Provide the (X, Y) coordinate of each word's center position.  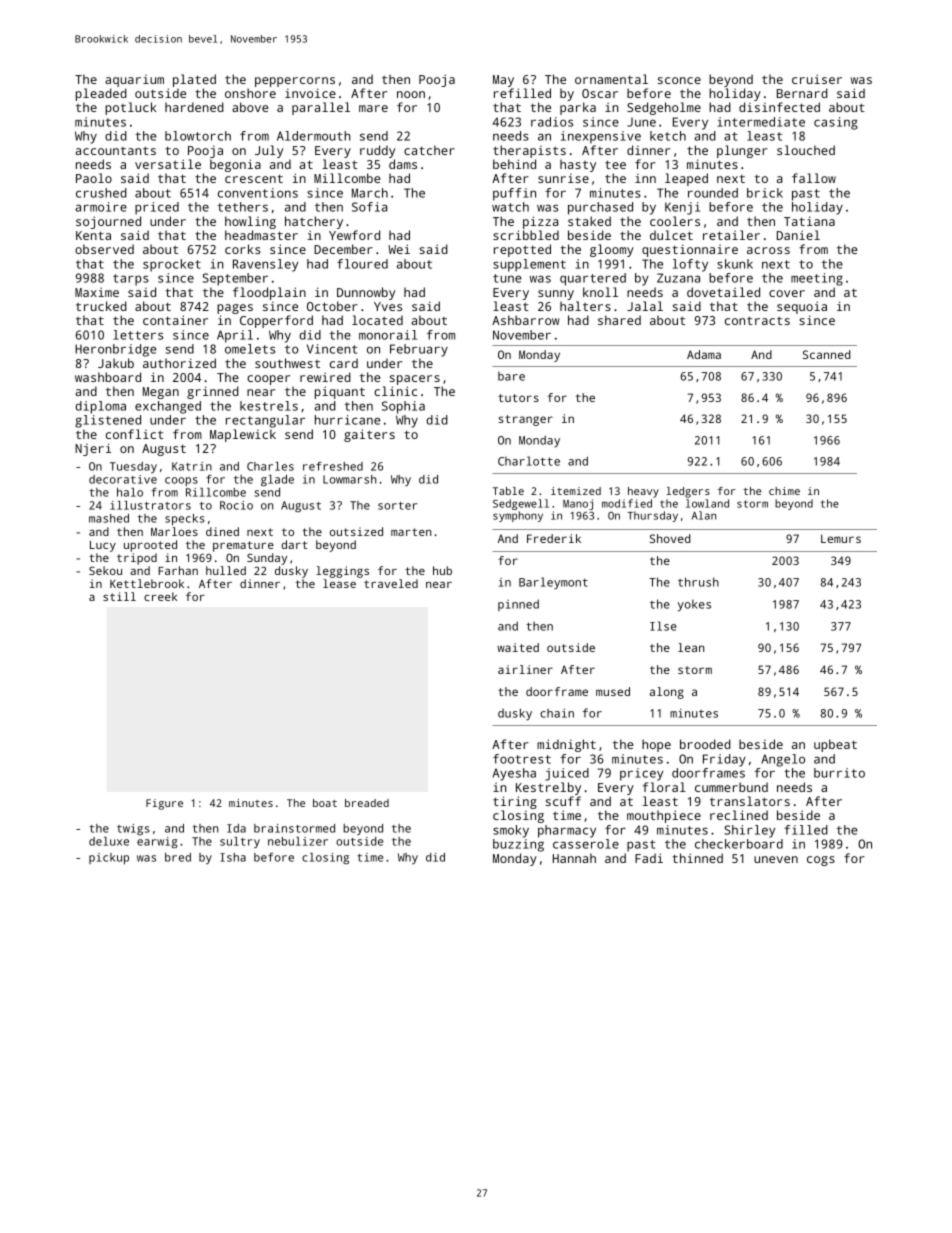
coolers (675, 221)
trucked (101, 306)
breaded (367, 803)
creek (160, 596)
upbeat (835, 745)
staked (589, 221)
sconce (679, 80)
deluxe (109, 841)
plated (194, 80)
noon (411, 94)
